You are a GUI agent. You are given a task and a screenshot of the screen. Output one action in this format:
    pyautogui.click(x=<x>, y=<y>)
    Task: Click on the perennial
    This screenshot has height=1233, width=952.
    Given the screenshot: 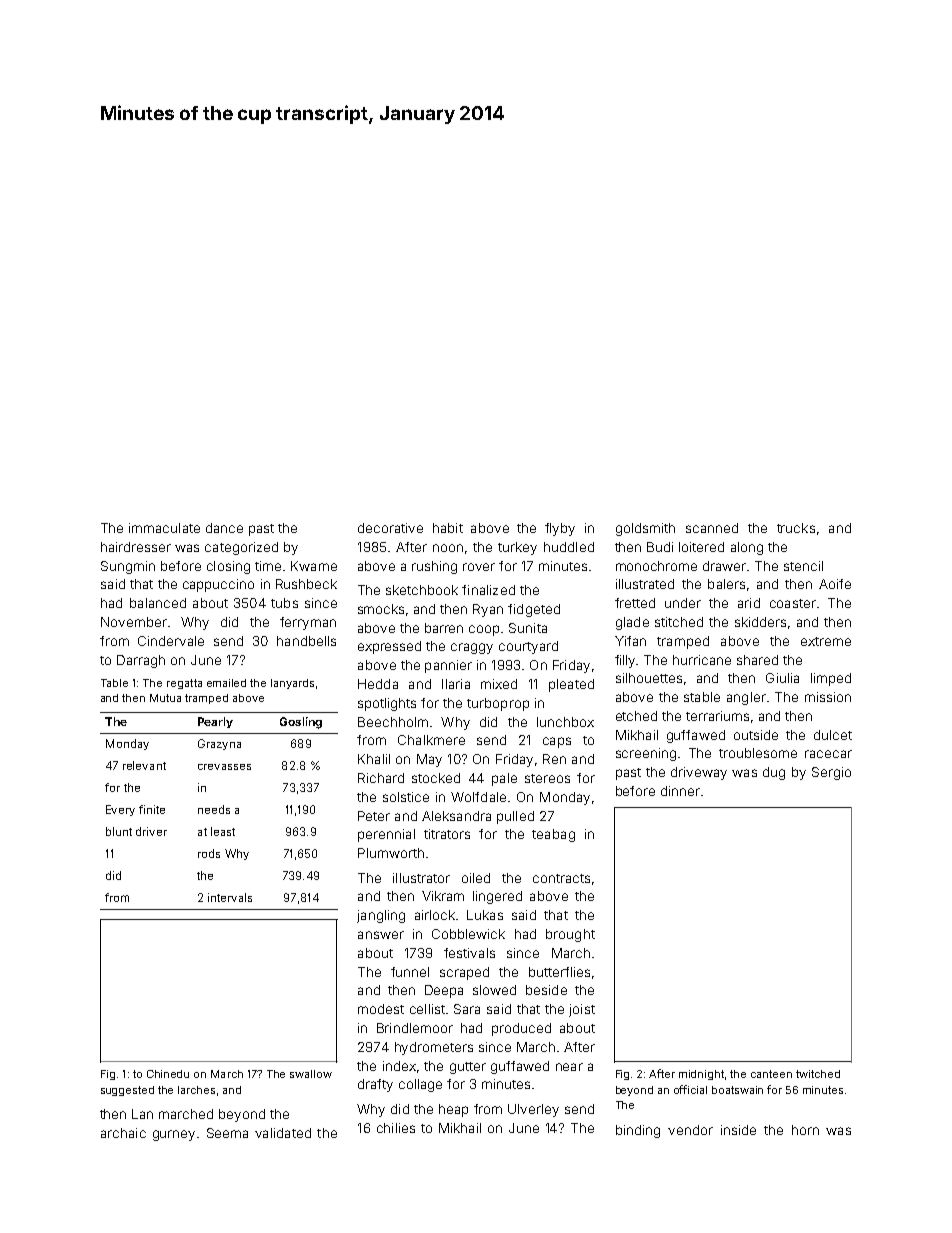 What is the action you would take?
    pyautogui.click(x=386, y=835)
